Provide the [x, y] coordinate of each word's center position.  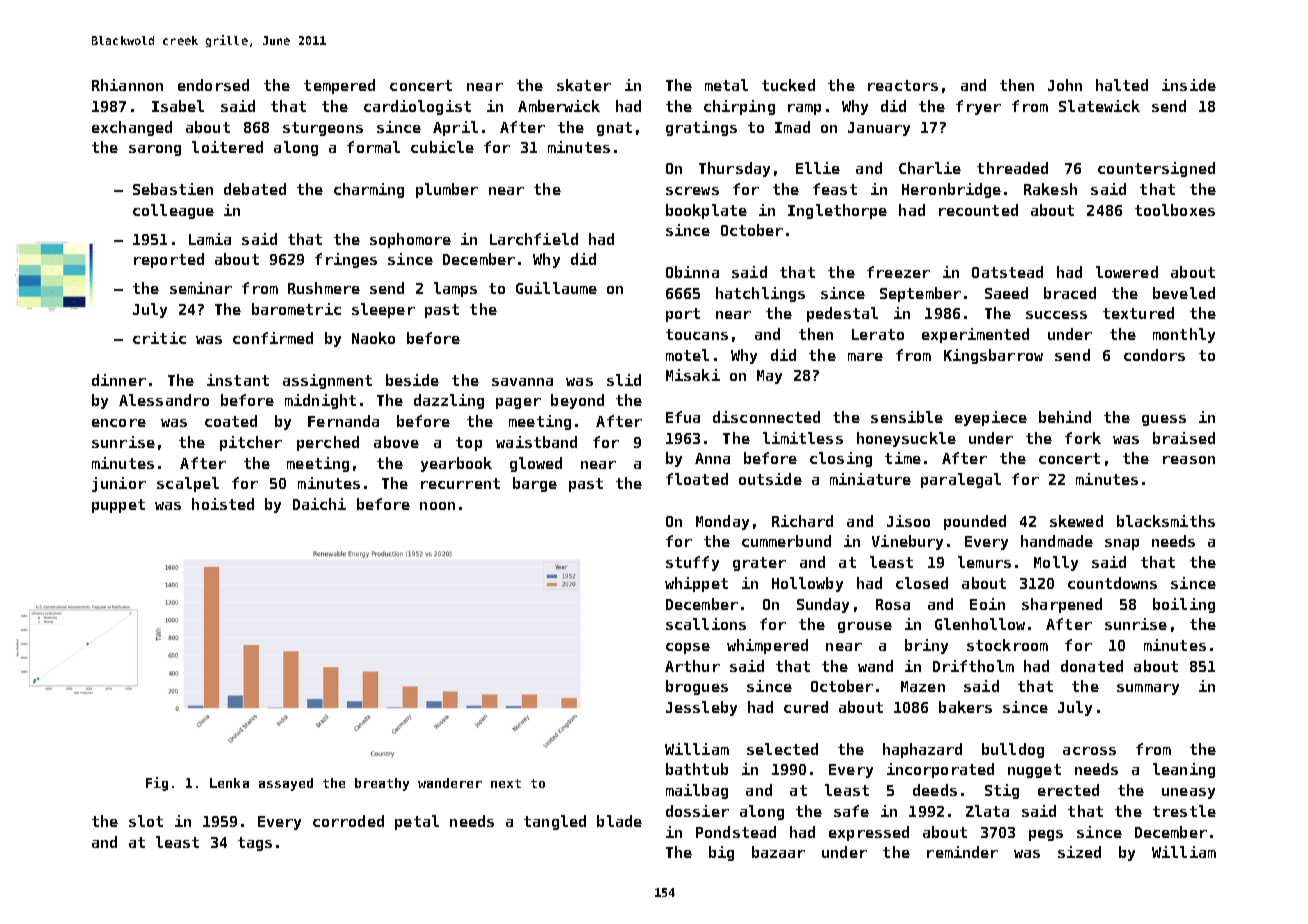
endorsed [213, 85]
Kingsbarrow [993, 356]
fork [1083, 438]
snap [1122, 544]
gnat [614, 129]
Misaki [693, 375]
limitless [803, 438]
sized [1079, 852]
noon [437, 506]
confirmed [273, 338]
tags [255, 844]
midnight [320, 401]
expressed [869, 833]
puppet [118, 506]
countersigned [1156, 169]
